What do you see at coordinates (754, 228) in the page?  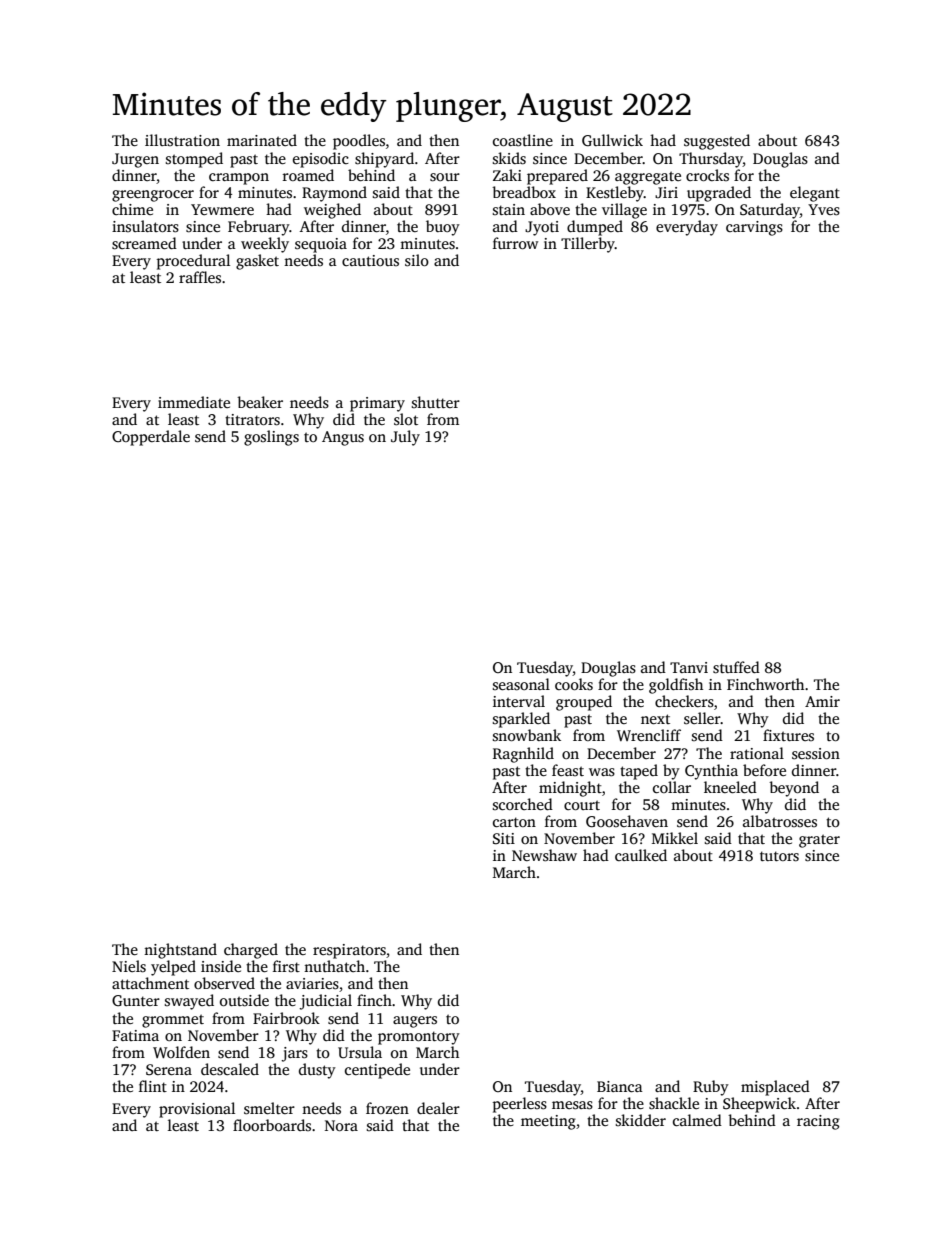 I see `carvings` at bounding box center [754, 228].
